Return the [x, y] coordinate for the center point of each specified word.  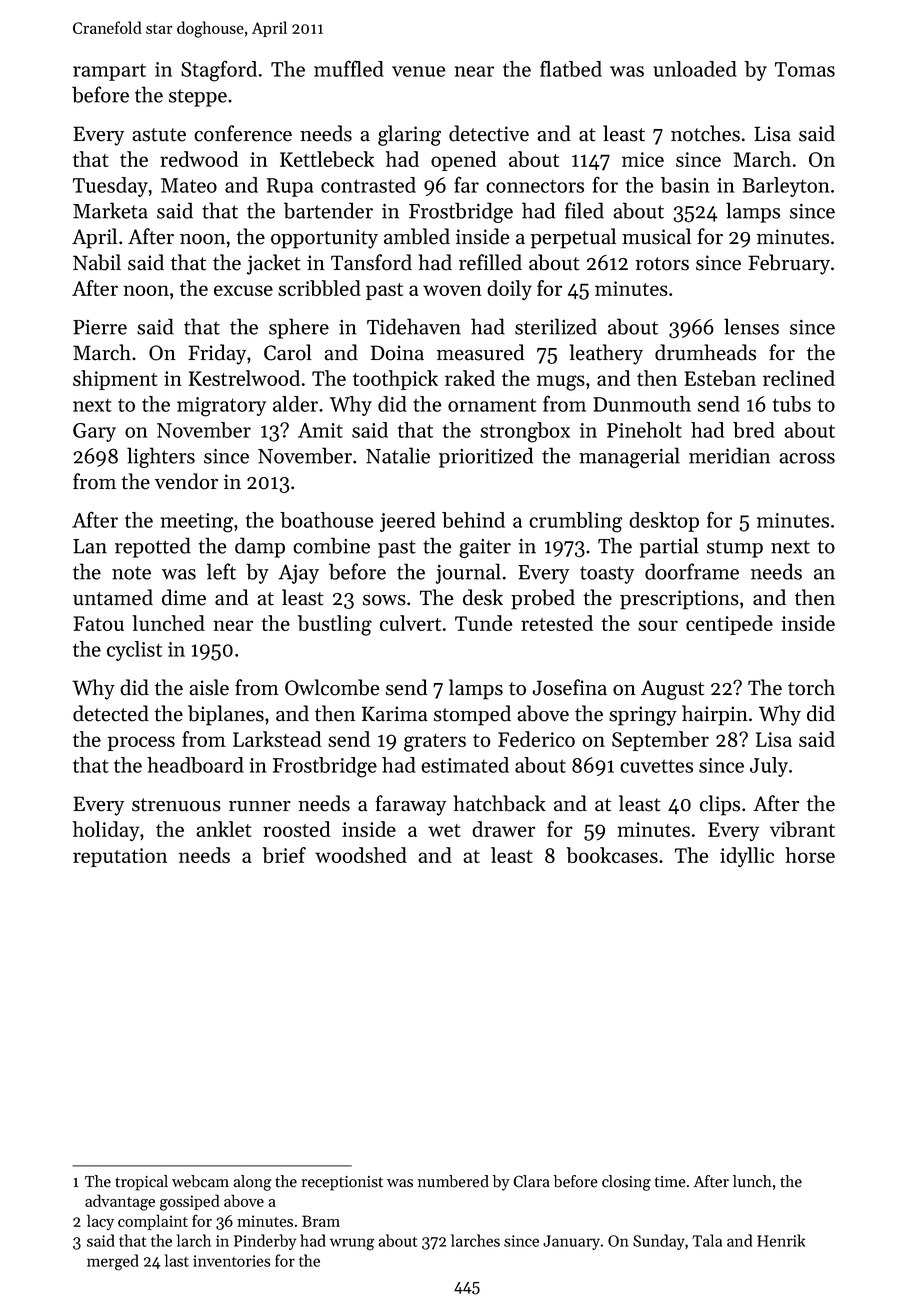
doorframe [692, 571]
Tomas [805, 69]
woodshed [361, 855]
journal [468, 573]
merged [113, 1262]
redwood [199, 159]
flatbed [571, 68]
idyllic [747, 857]
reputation [120, 857]
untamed [113, 597]
